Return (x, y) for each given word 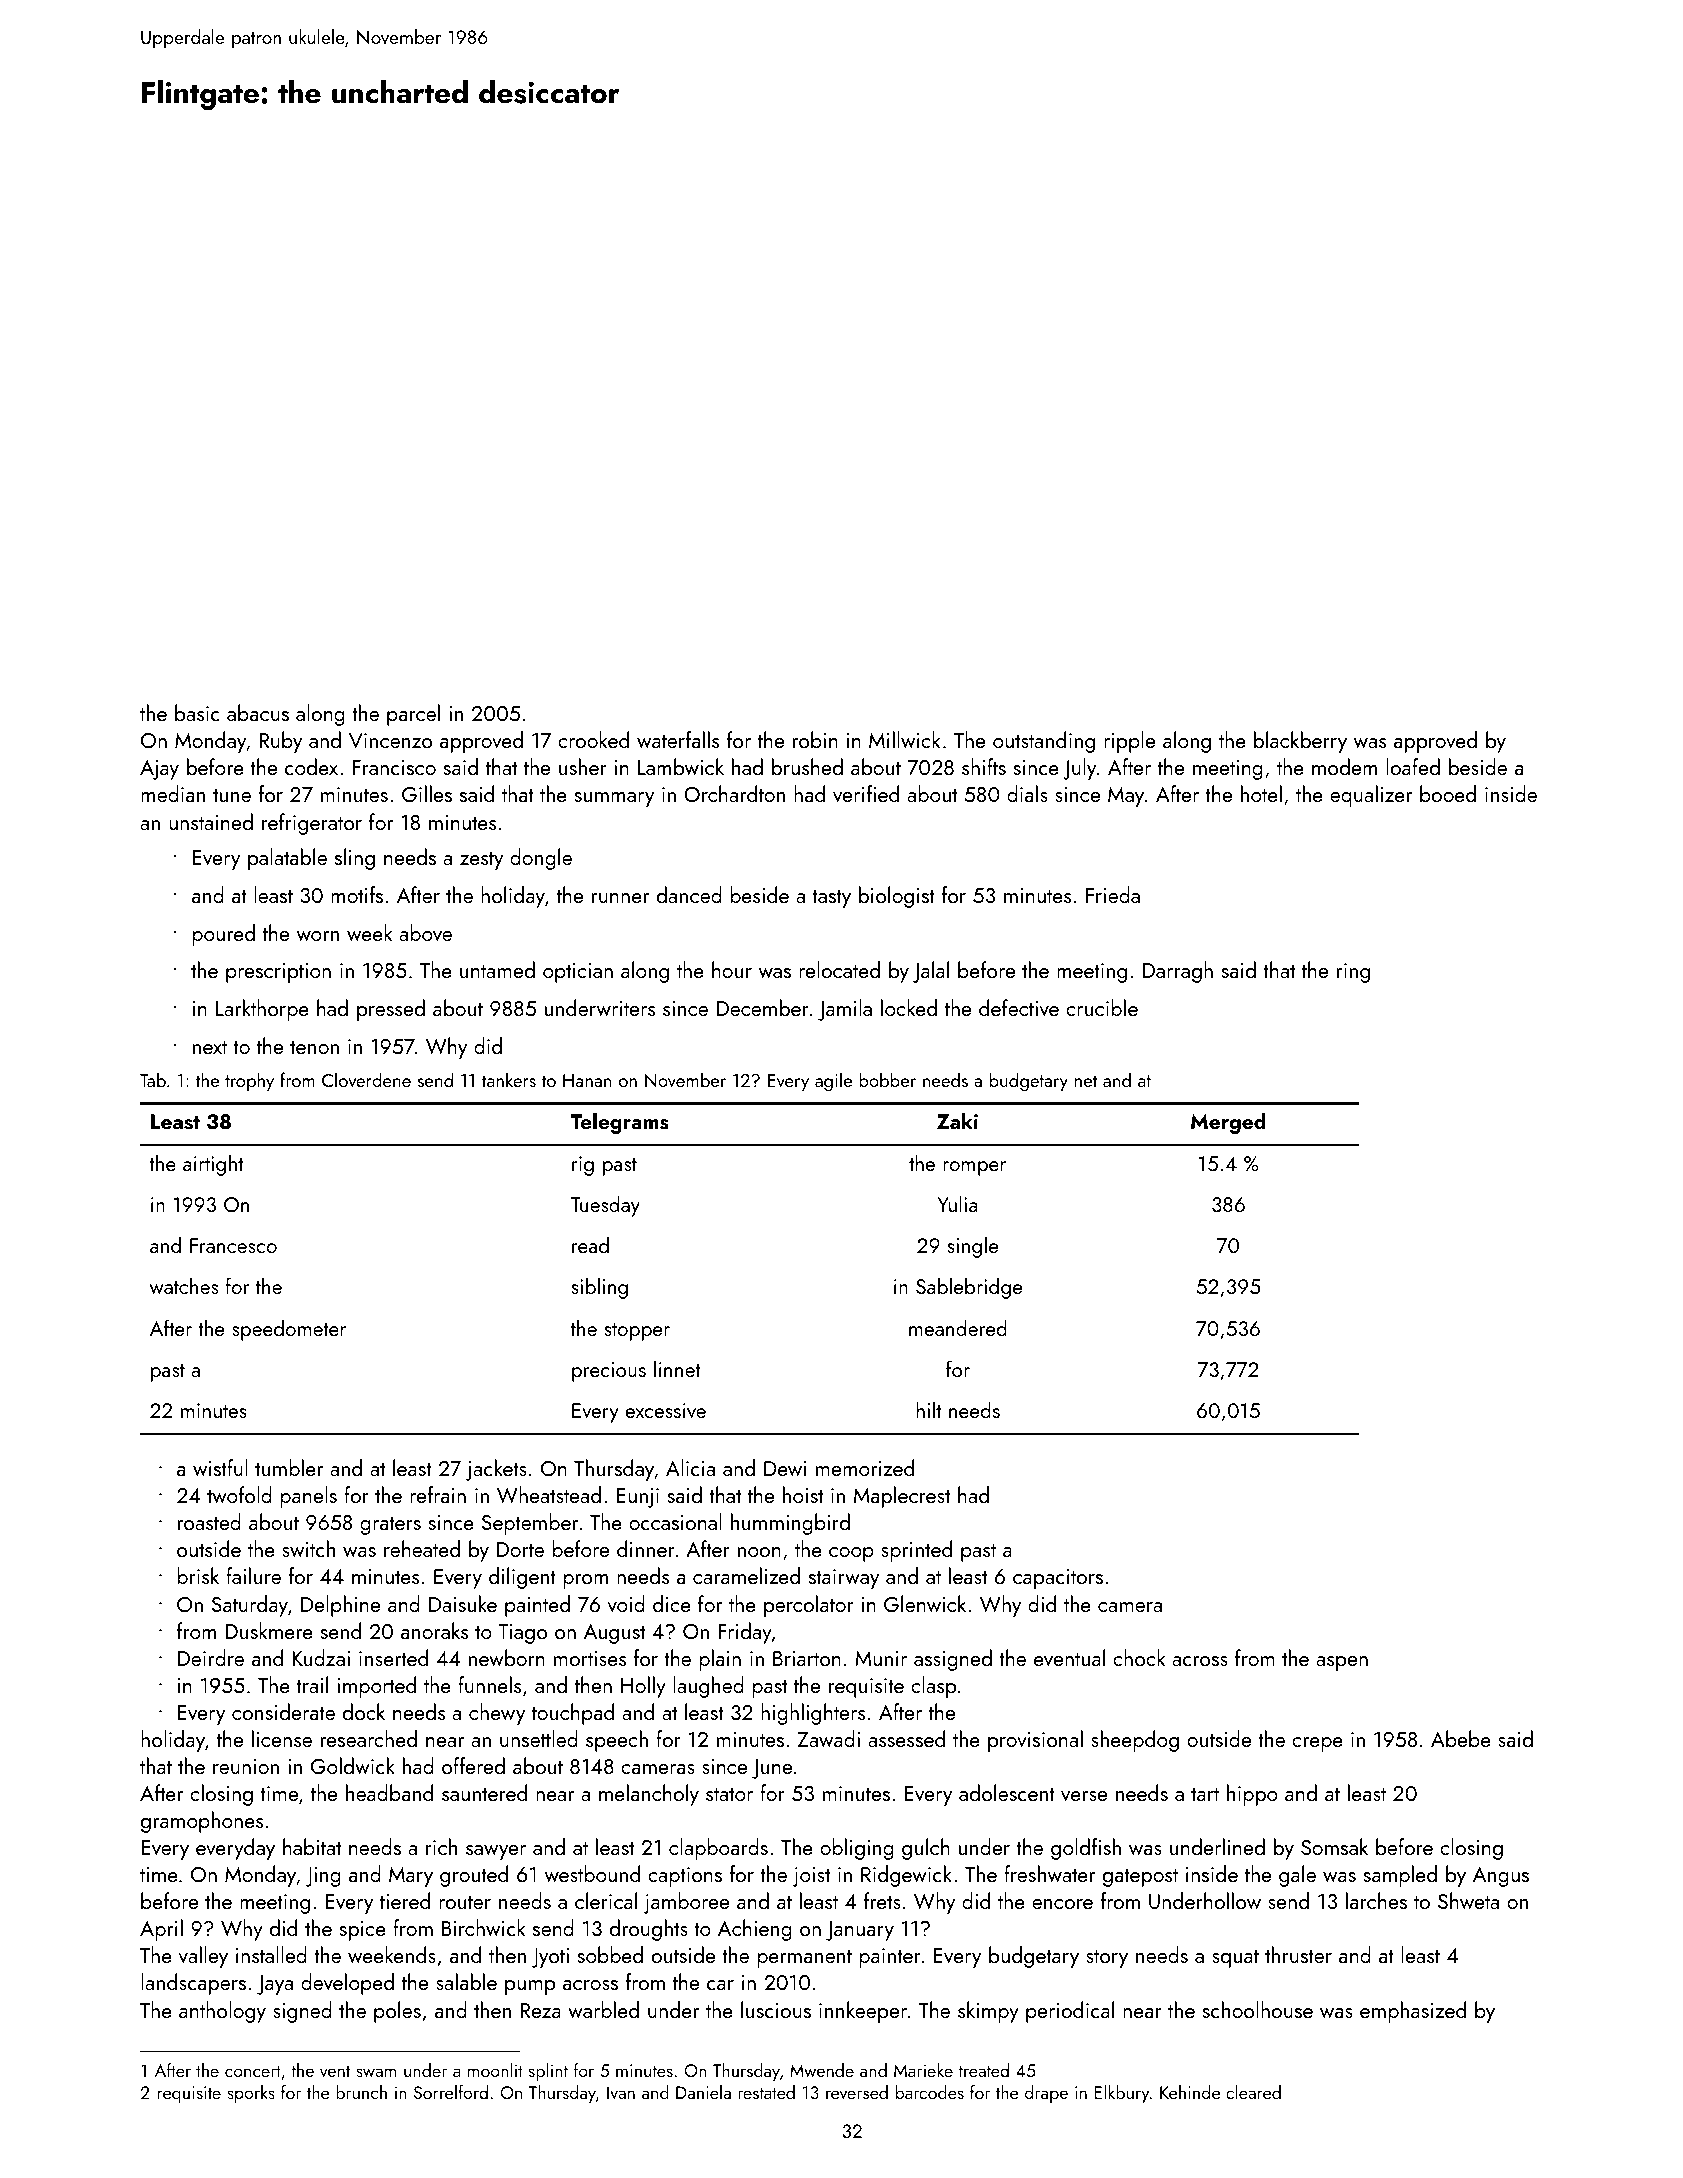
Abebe (1461, 1738)
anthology (222, 2012)
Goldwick (353, 1765)
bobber (887, 1079)
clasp (933, 1687)
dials (1027, 793)
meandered (958, 1327)
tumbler (289, 1467)
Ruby (280, 742)
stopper (637, 1332)
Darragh (1178, 972)
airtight (213, 1165)
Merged (1228, 1123)
